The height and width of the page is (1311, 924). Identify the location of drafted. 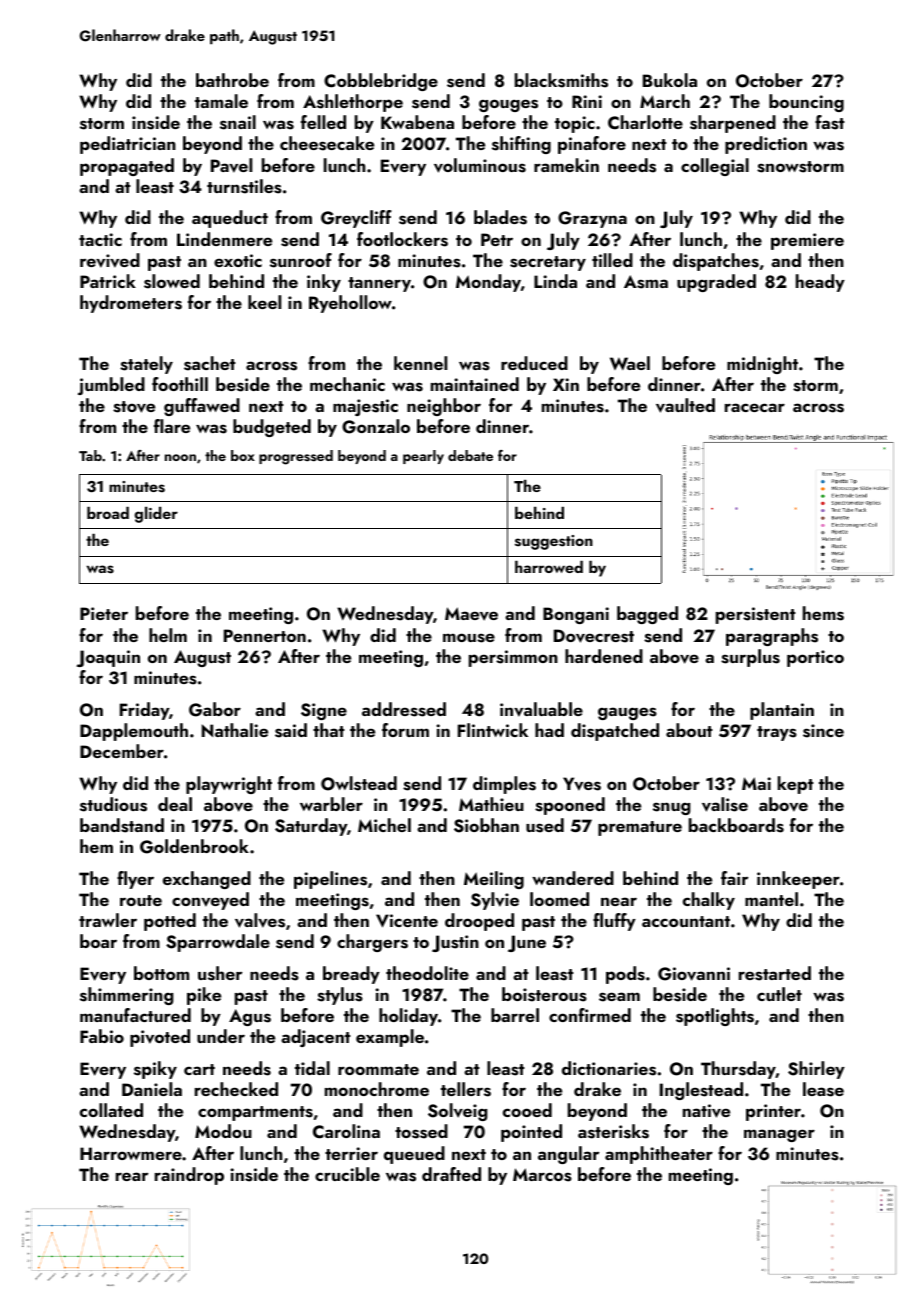
(451, 1174).
